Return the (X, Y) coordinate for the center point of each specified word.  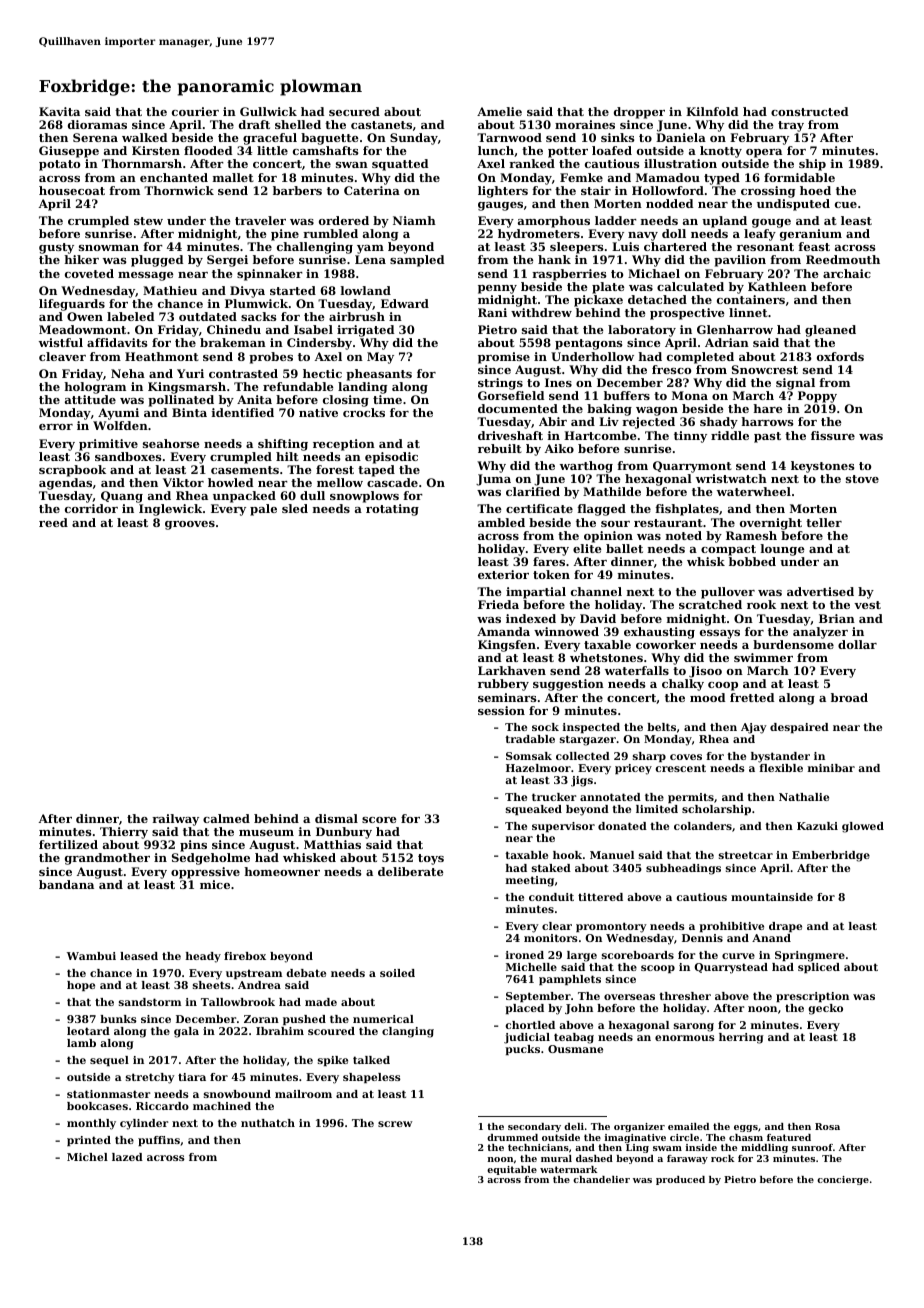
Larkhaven (512, 670)
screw (395, 1124)
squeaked (534, 810)
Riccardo (162, 1106)
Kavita (59, 111)
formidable (799, 177)
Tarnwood (509, 137)
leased (139, 956)
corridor (91, 508)
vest (867, 605)
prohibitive (731, 927)
